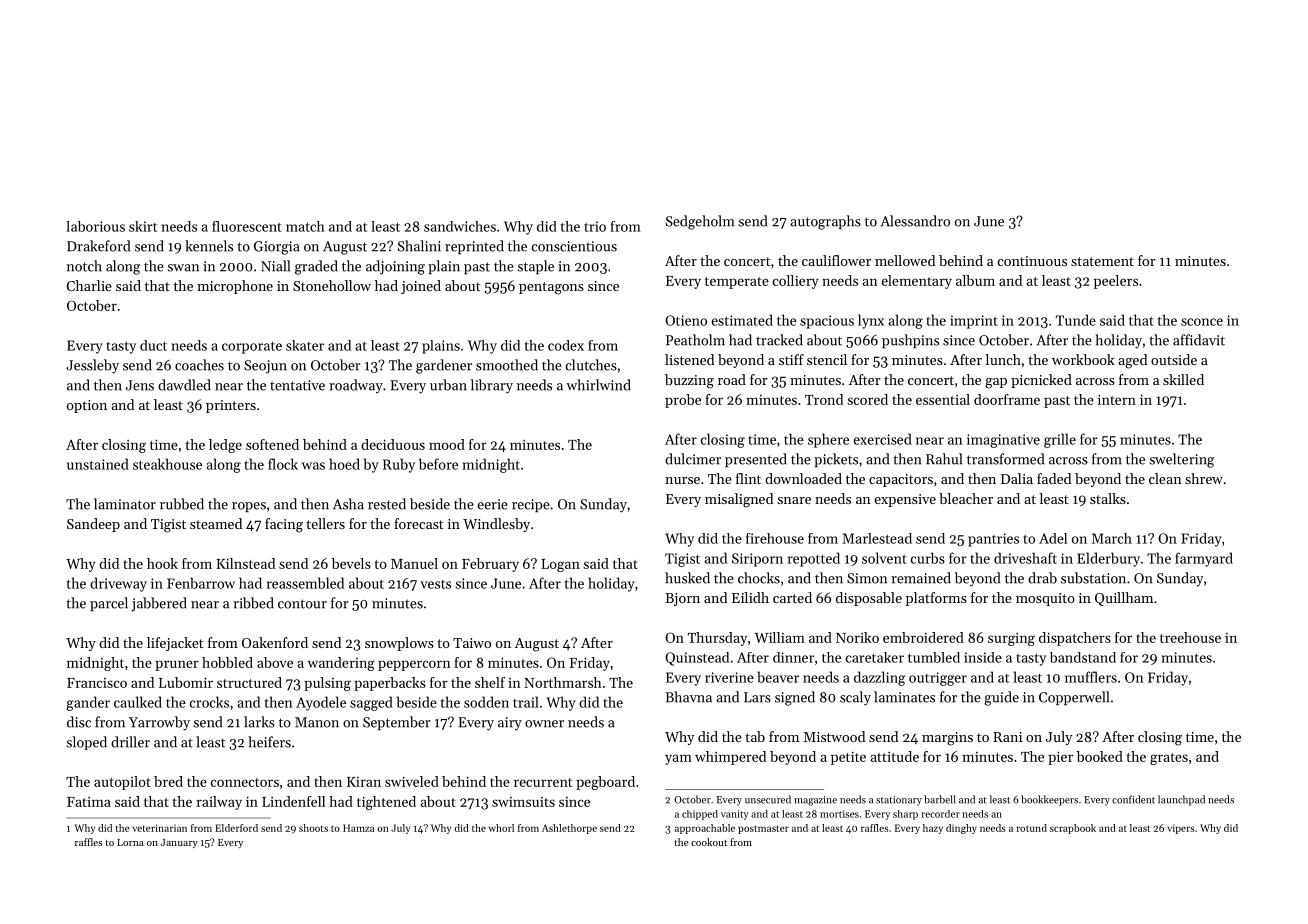  What do you see at coordinates (700, 222) in the screenshot?
I see `Sedgeholm` at bounding box center [700, 222].
